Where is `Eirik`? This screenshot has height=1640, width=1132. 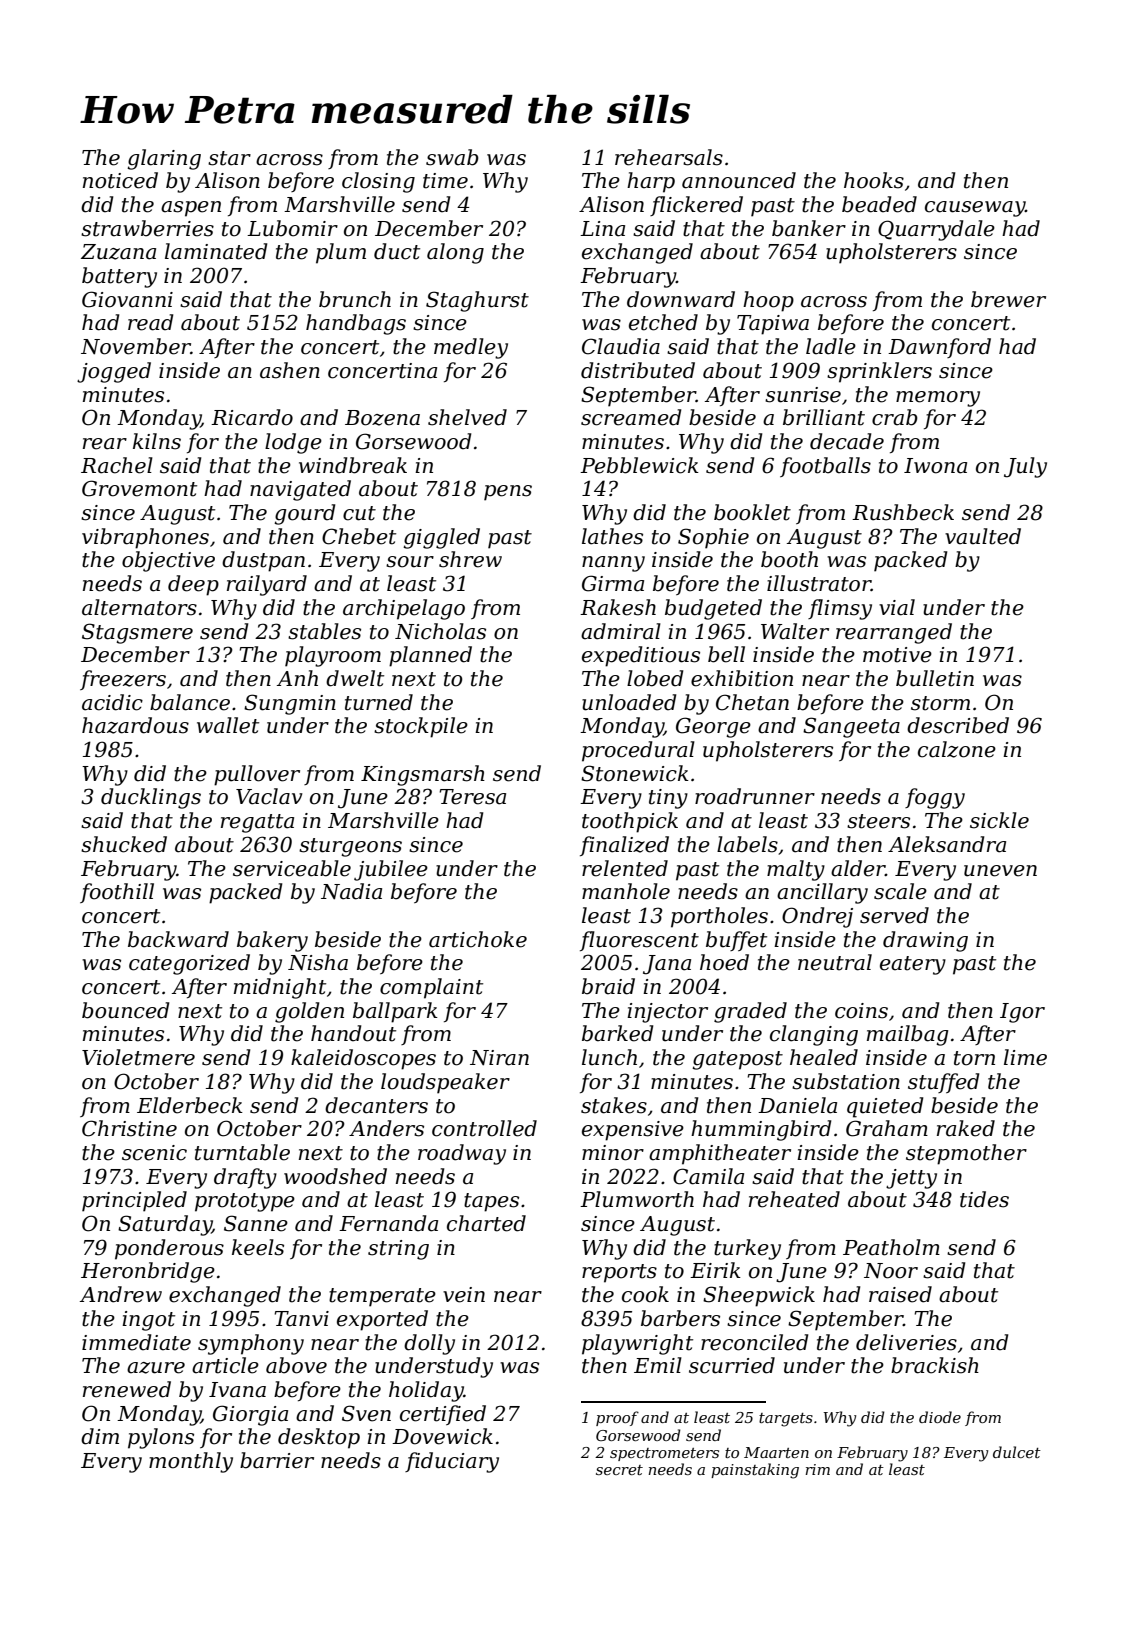
Eirik is located at coordinates (715, 1270).
